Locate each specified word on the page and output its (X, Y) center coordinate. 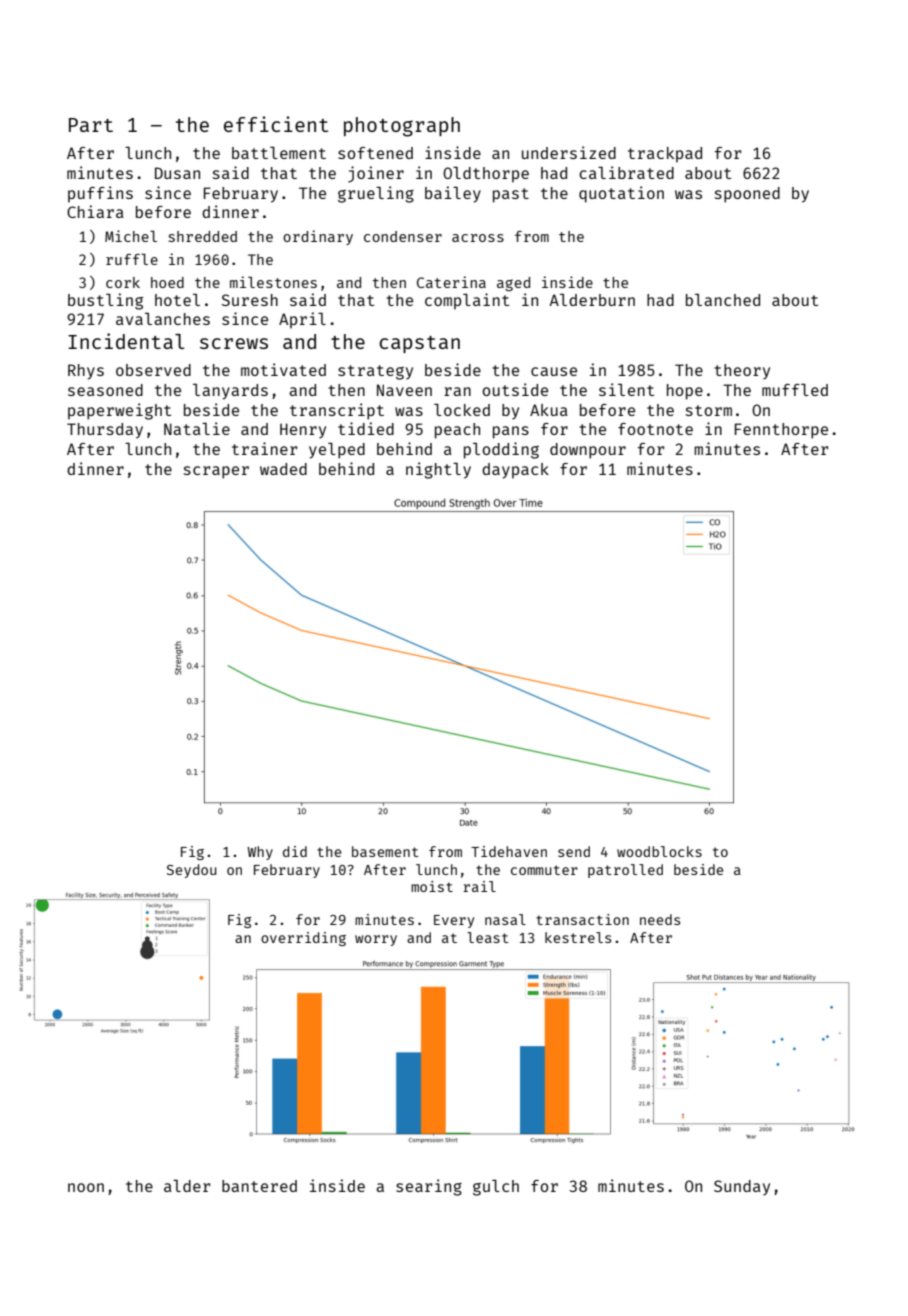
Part (91, 125)
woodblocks (659, 851)
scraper (216, 472)
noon (86, 1187)
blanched (723, 300)
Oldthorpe (486, 175)
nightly (438, 470)
